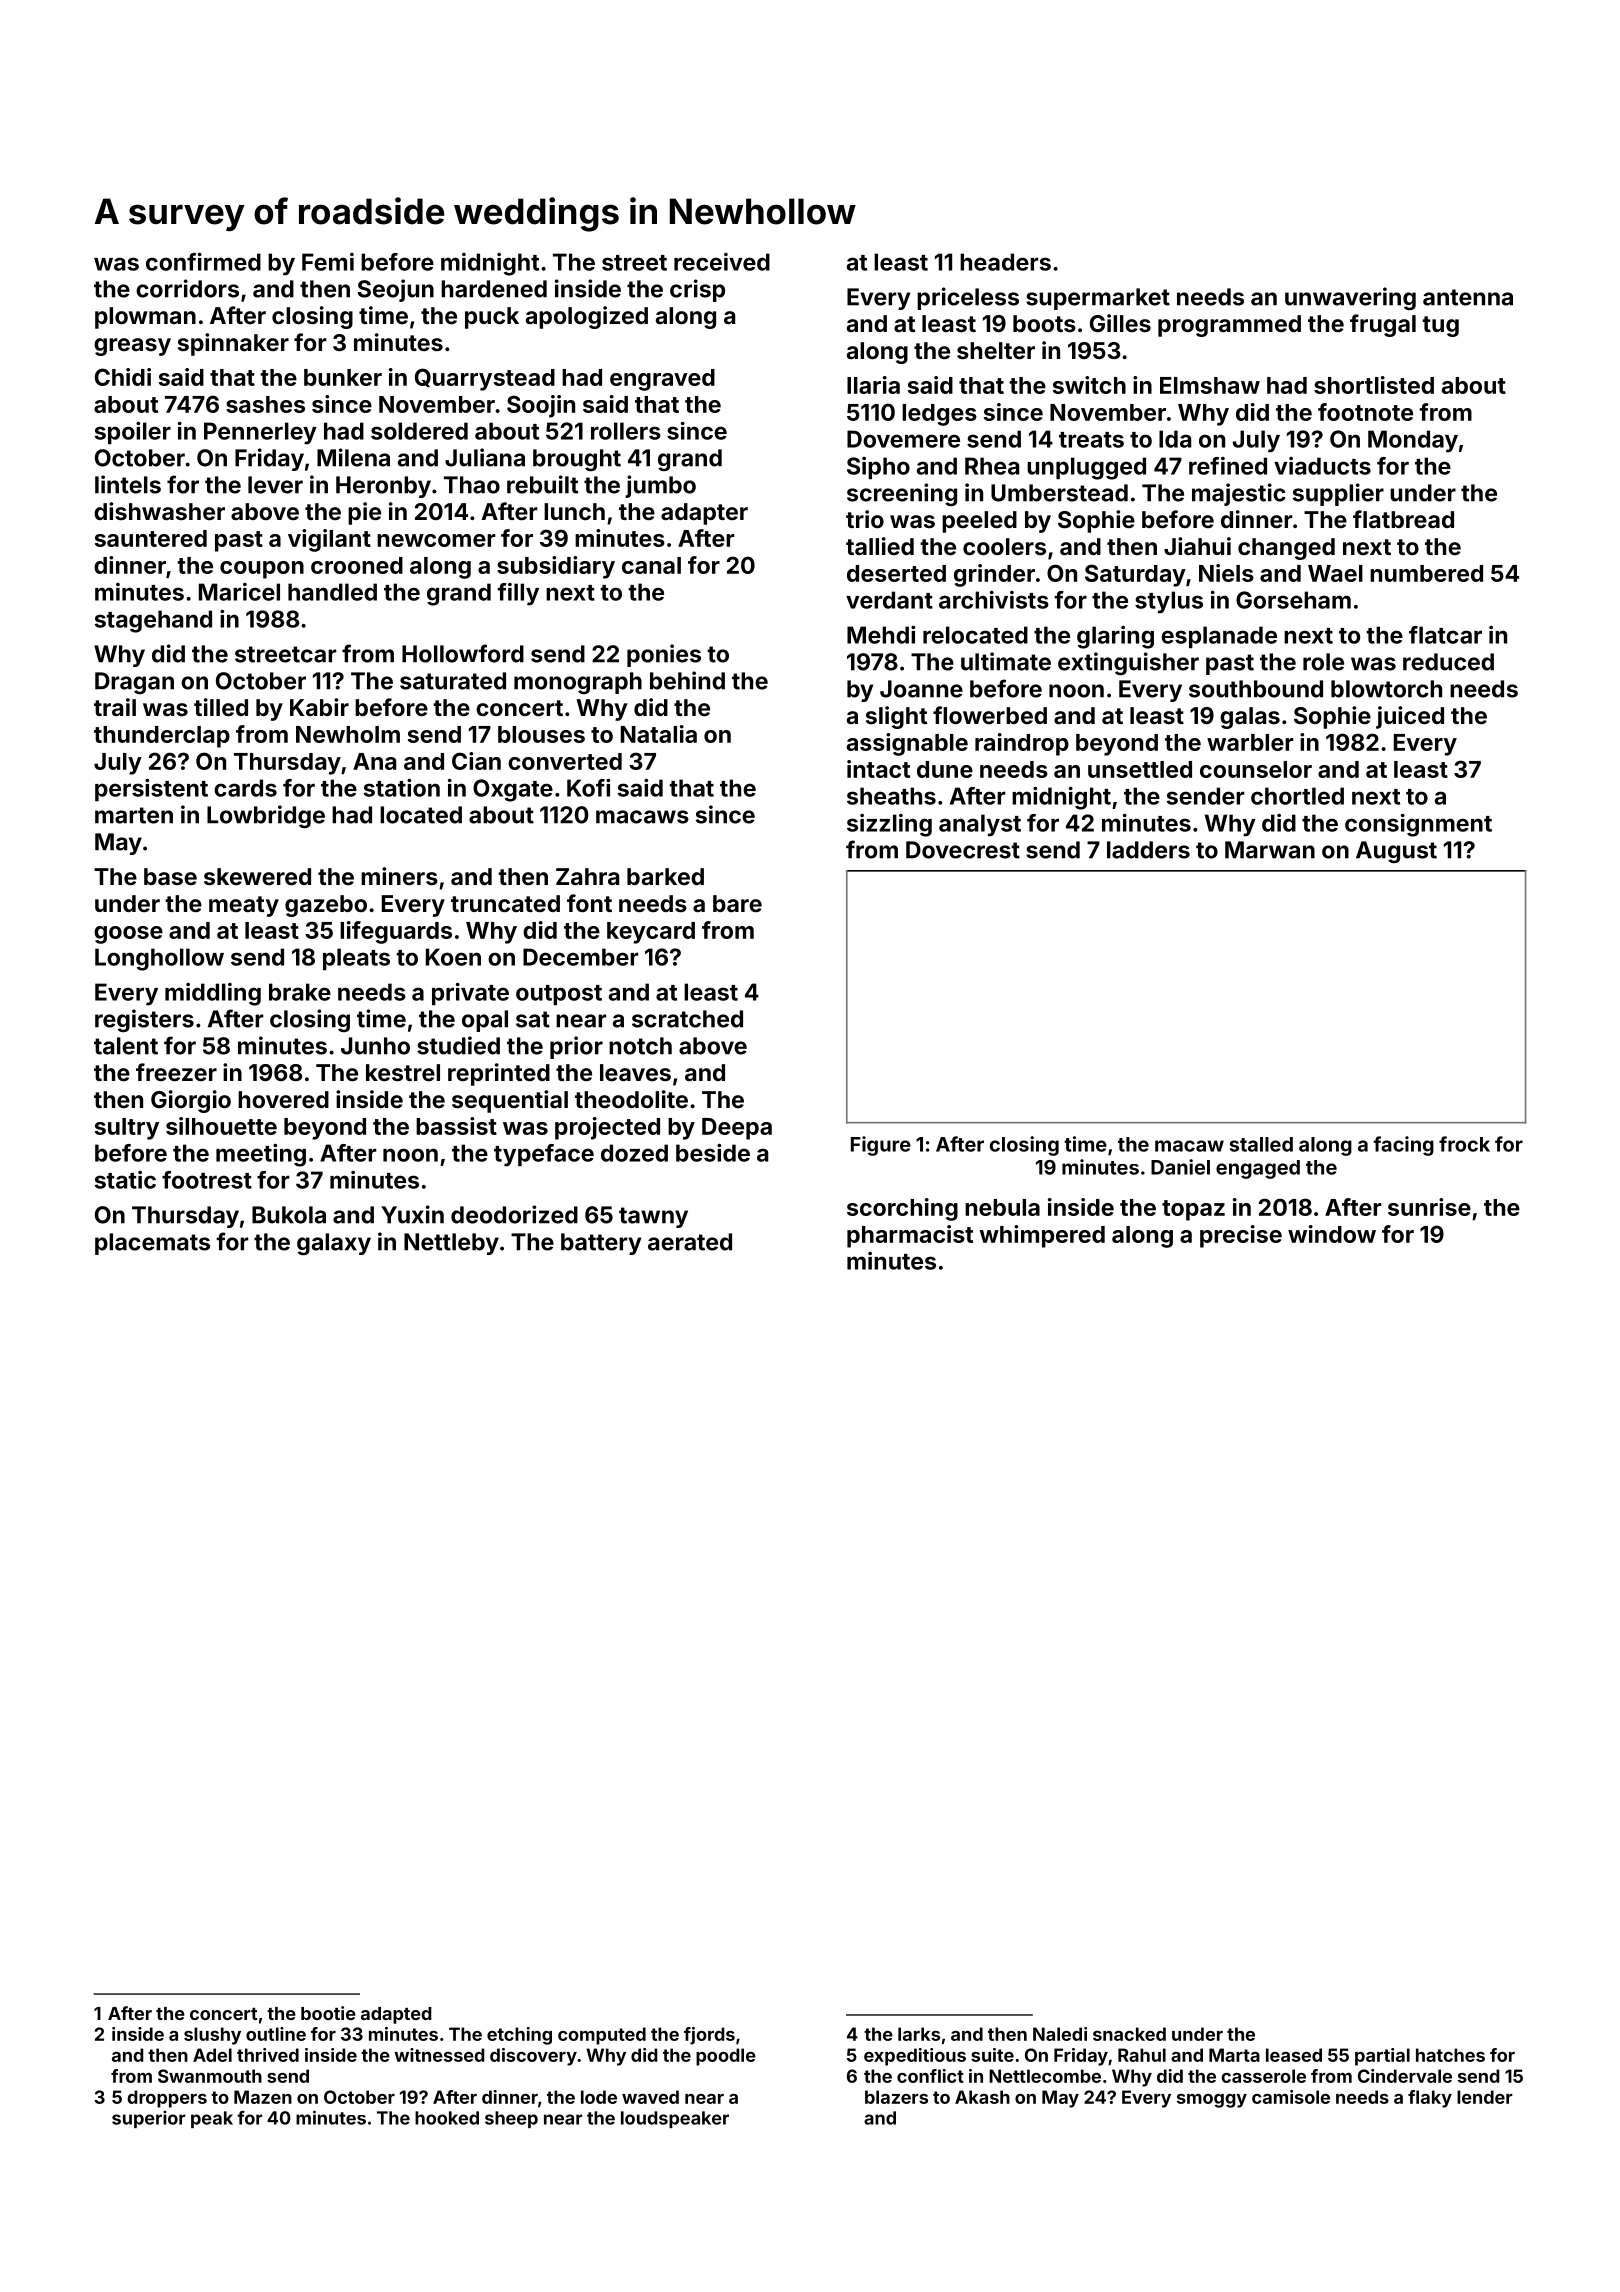 The height and width of the screenshot is (2292, 1620). I want to click on Femi, so click(328, 262).
